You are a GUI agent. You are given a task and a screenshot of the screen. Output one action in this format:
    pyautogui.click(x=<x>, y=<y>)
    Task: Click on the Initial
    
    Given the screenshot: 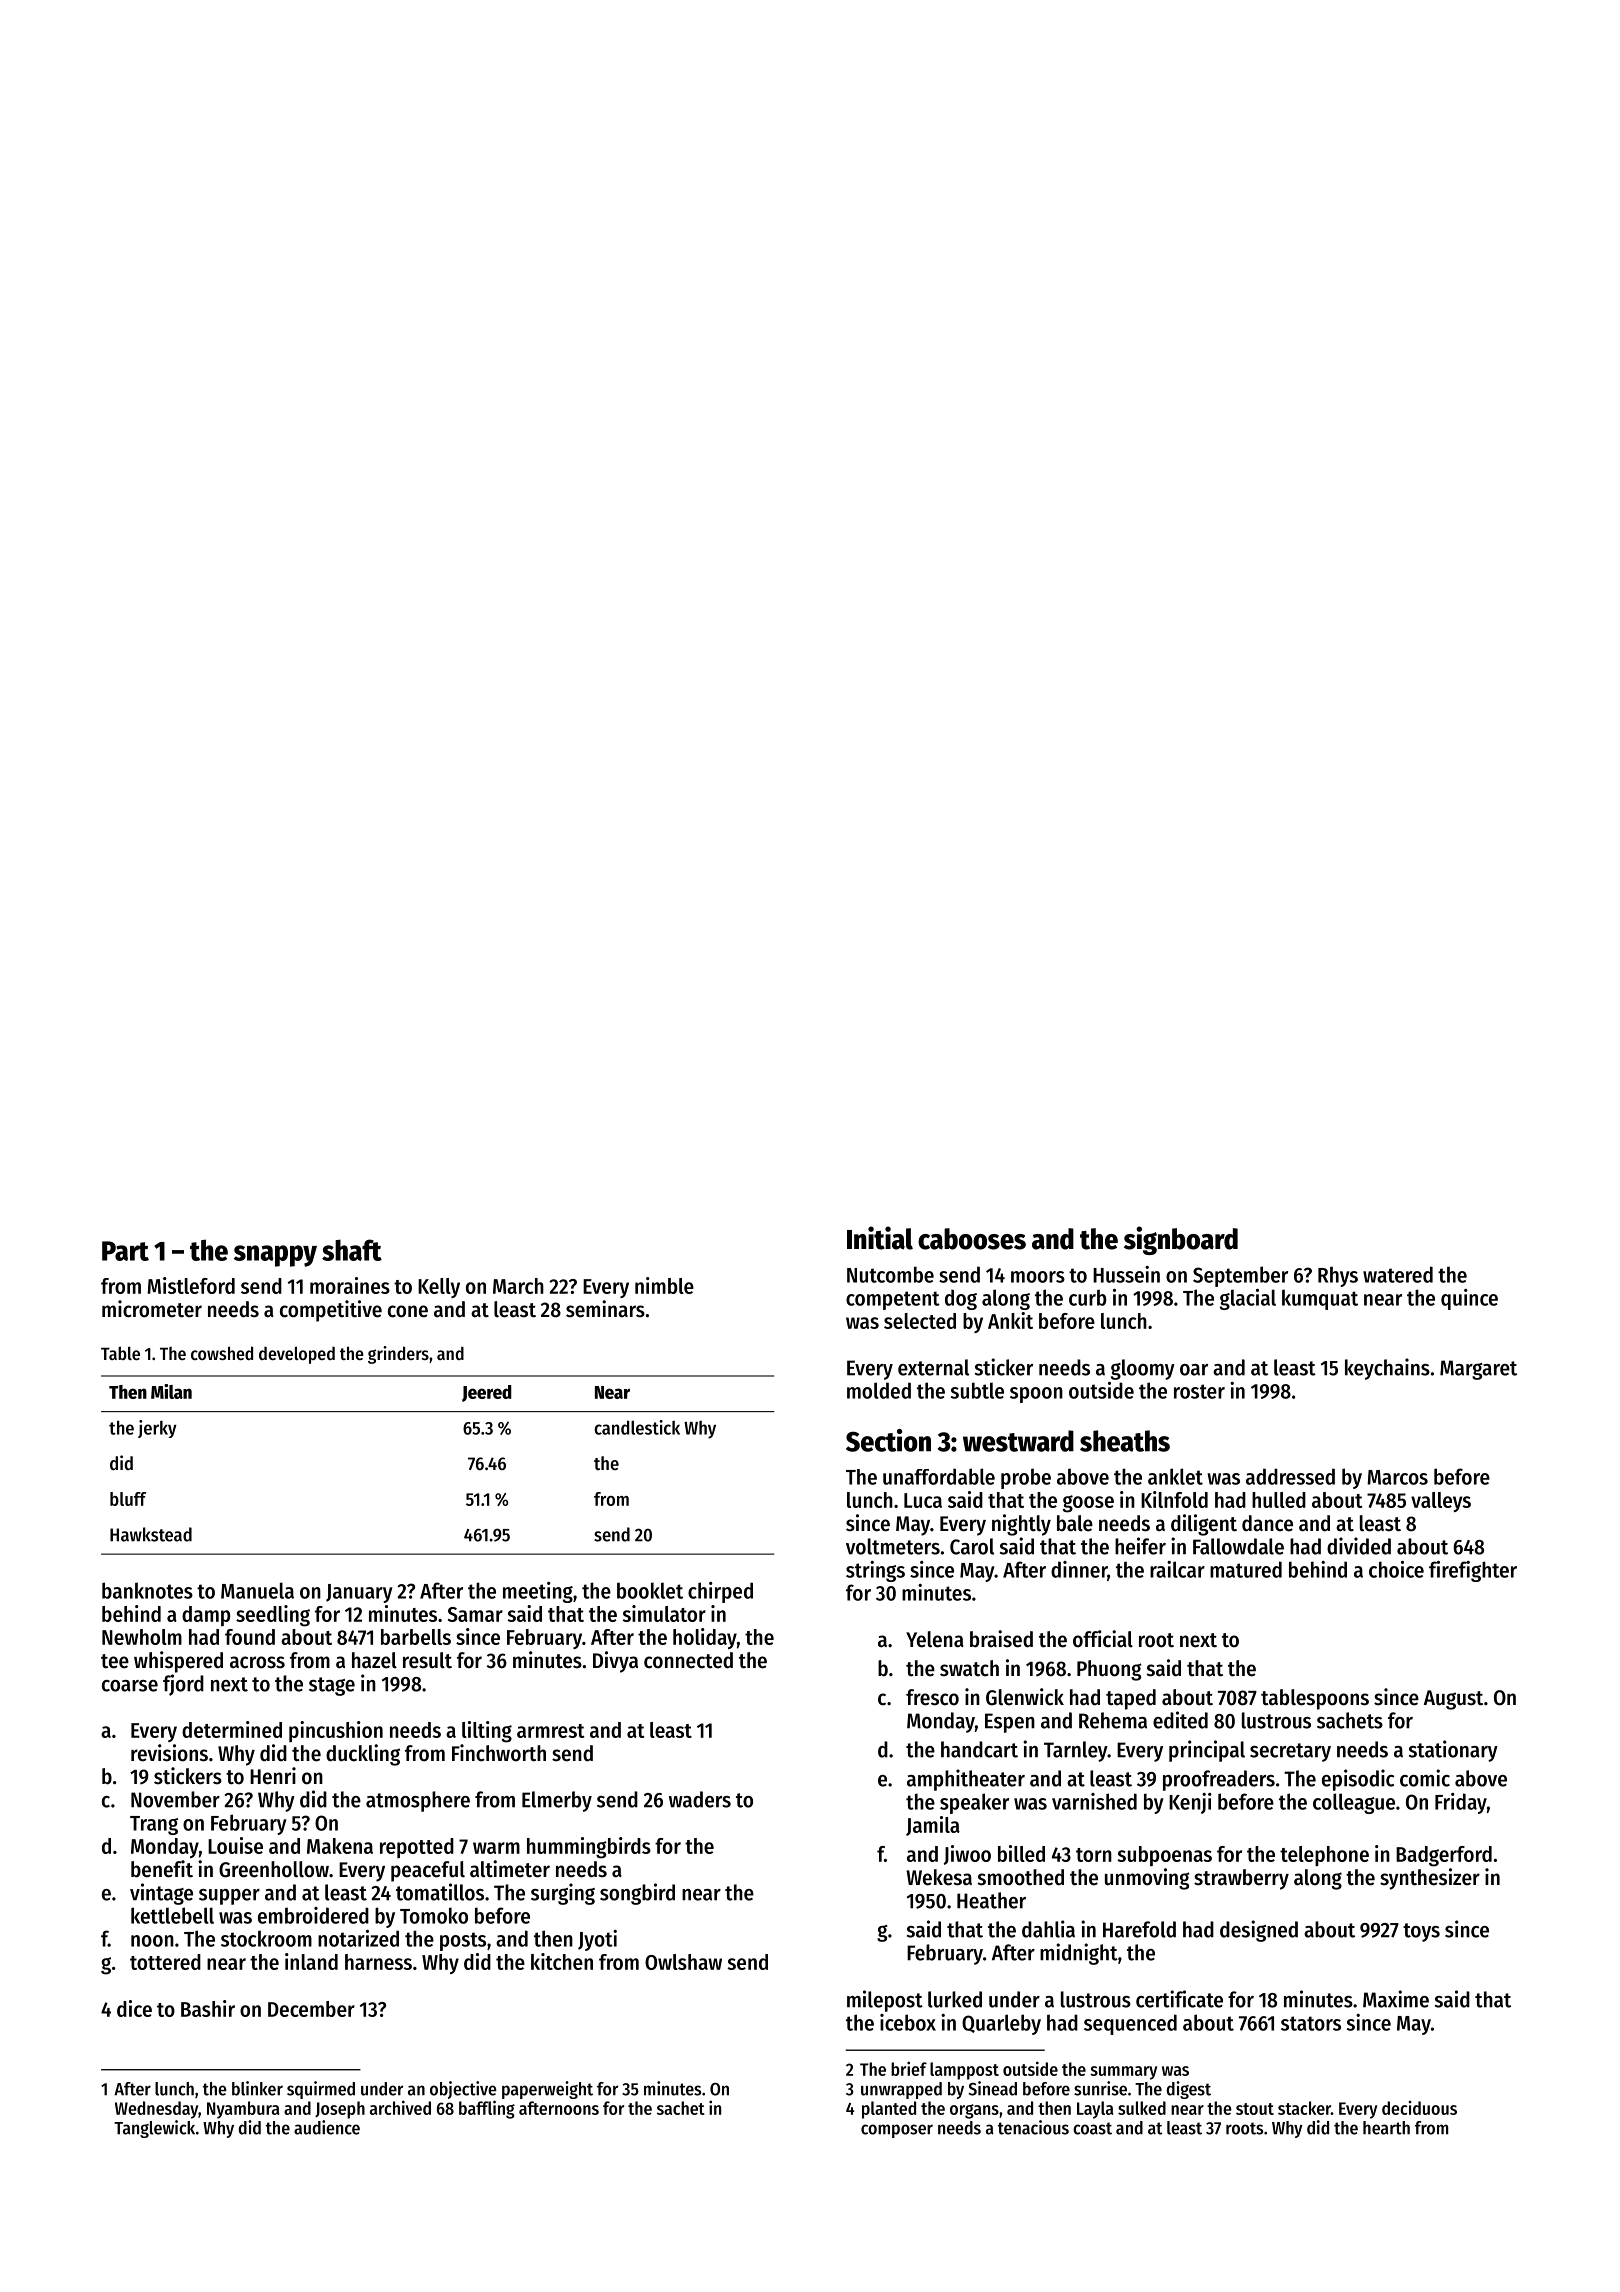 What is the action you would take?
    pyautogui.click(x=880, y=1238)
